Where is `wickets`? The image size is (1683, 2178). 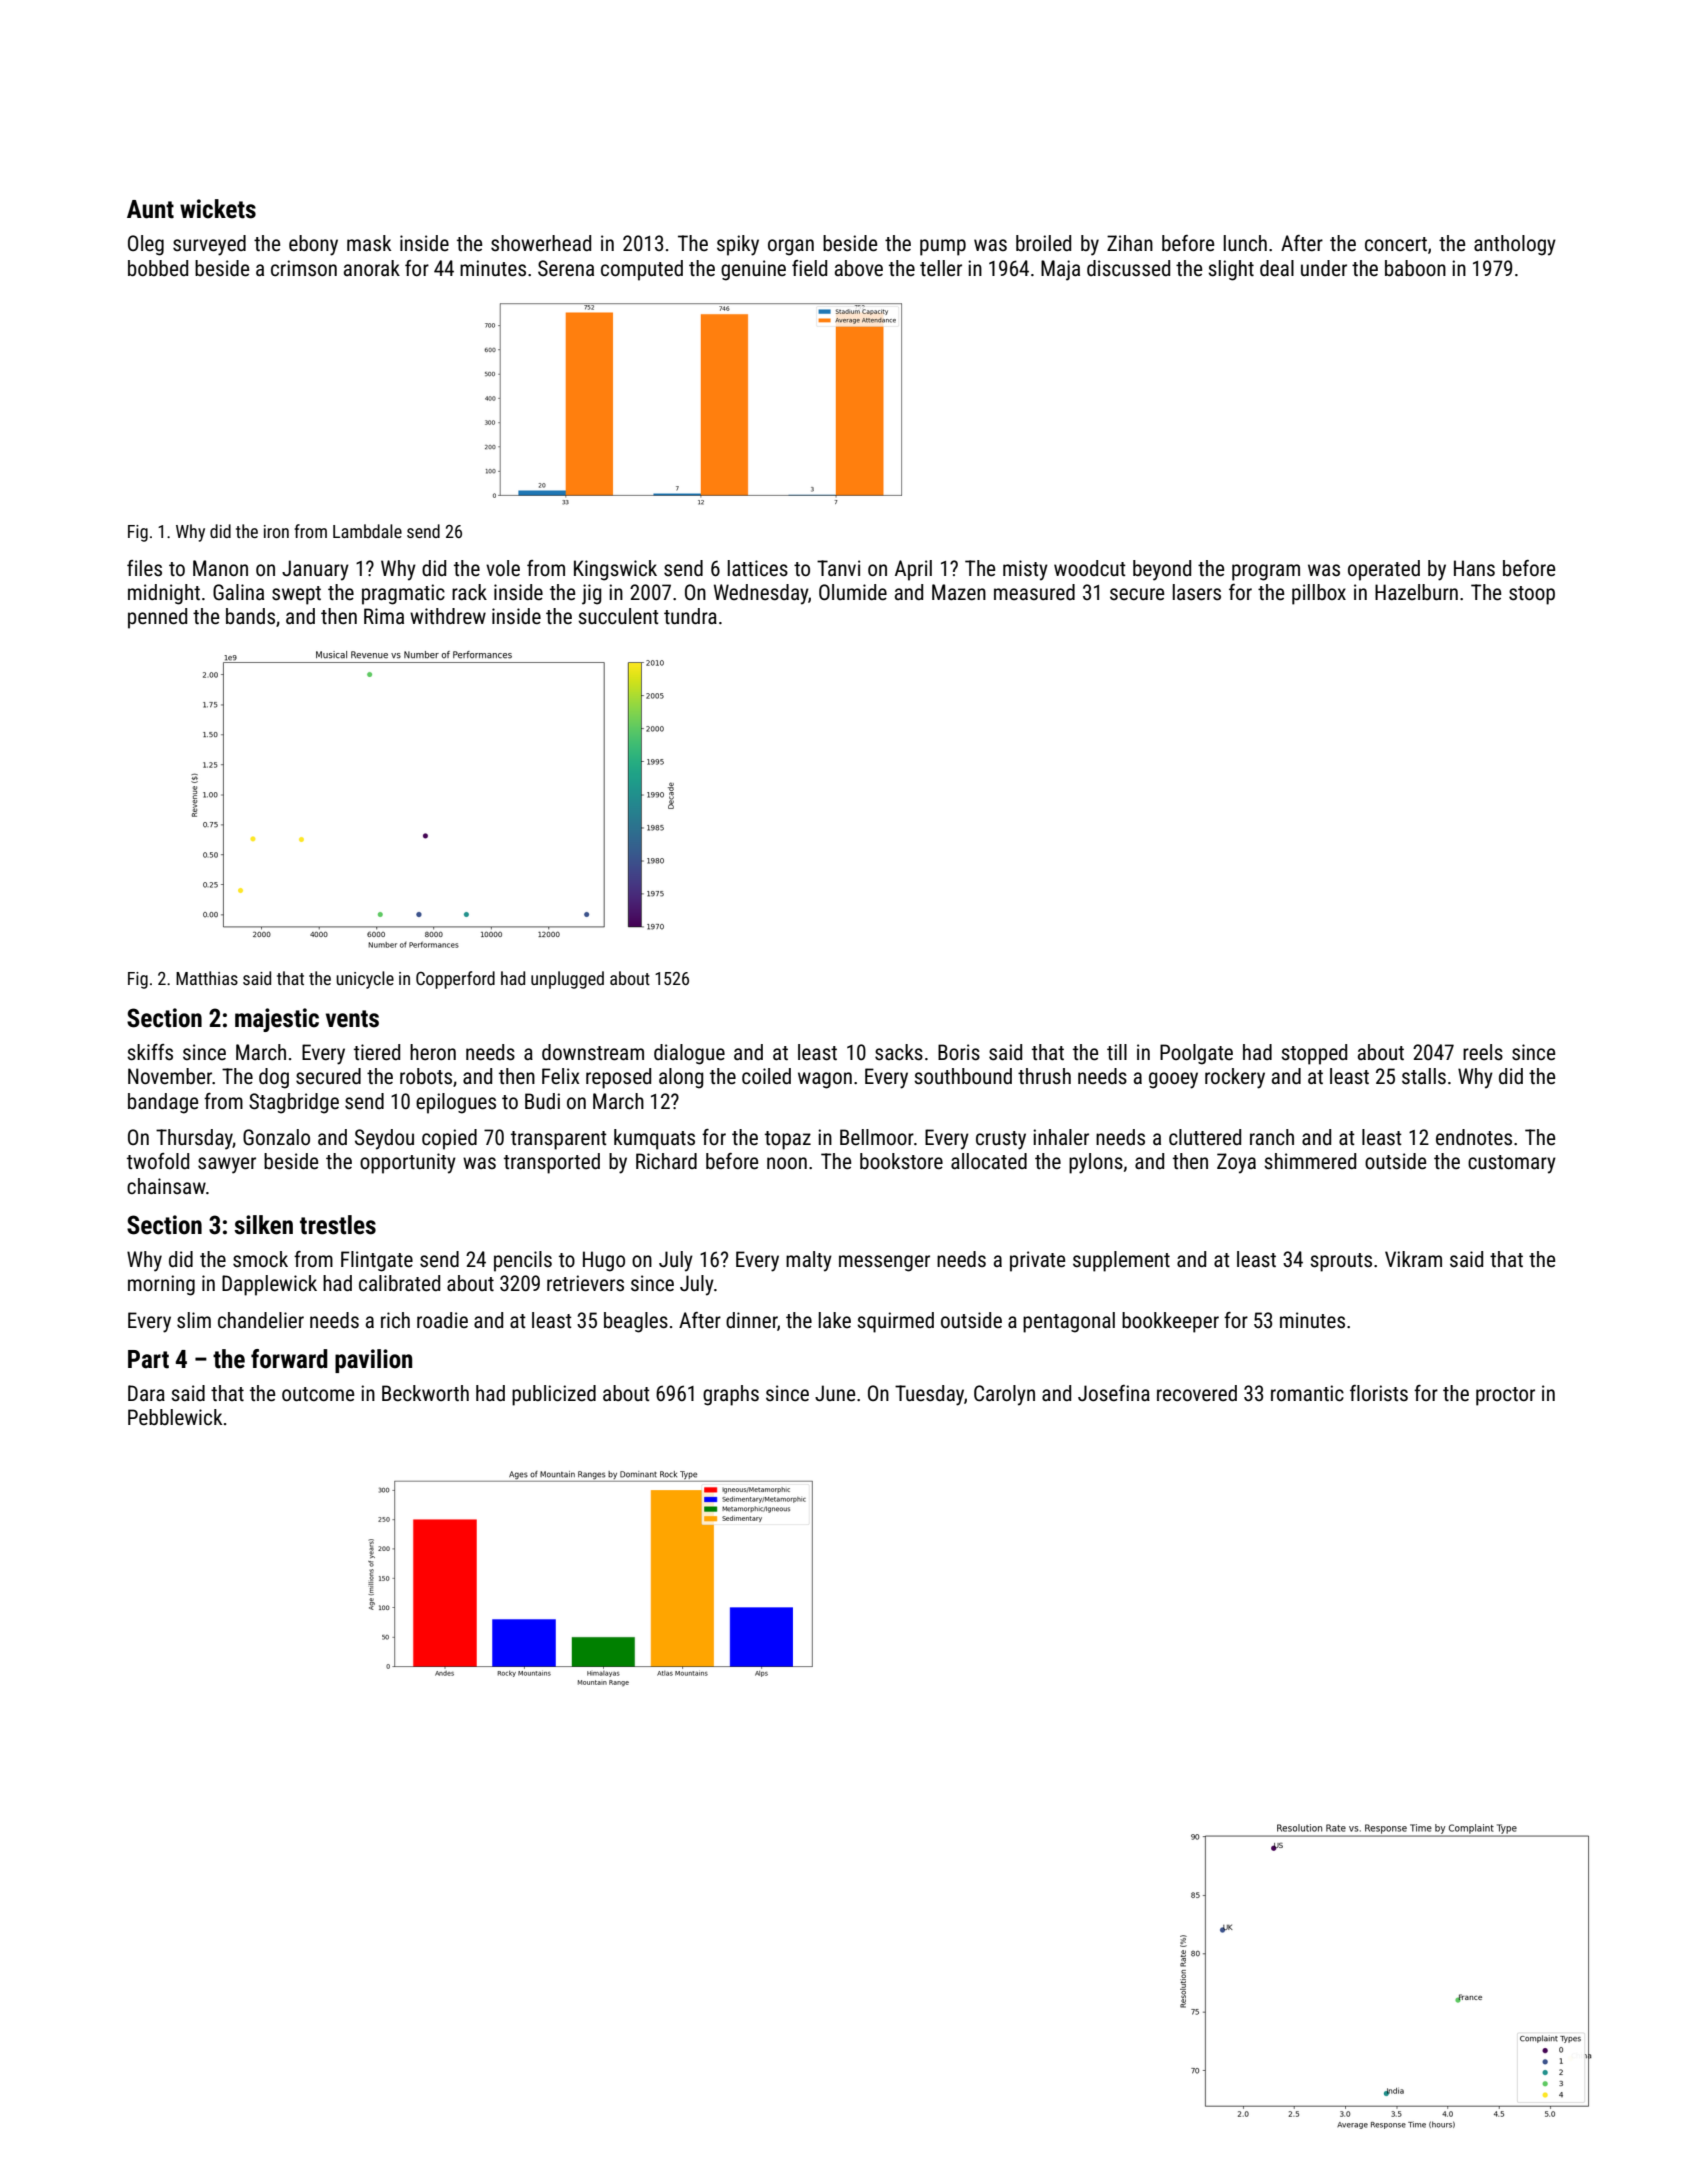
wickets is located at coordinates (218, 209).
